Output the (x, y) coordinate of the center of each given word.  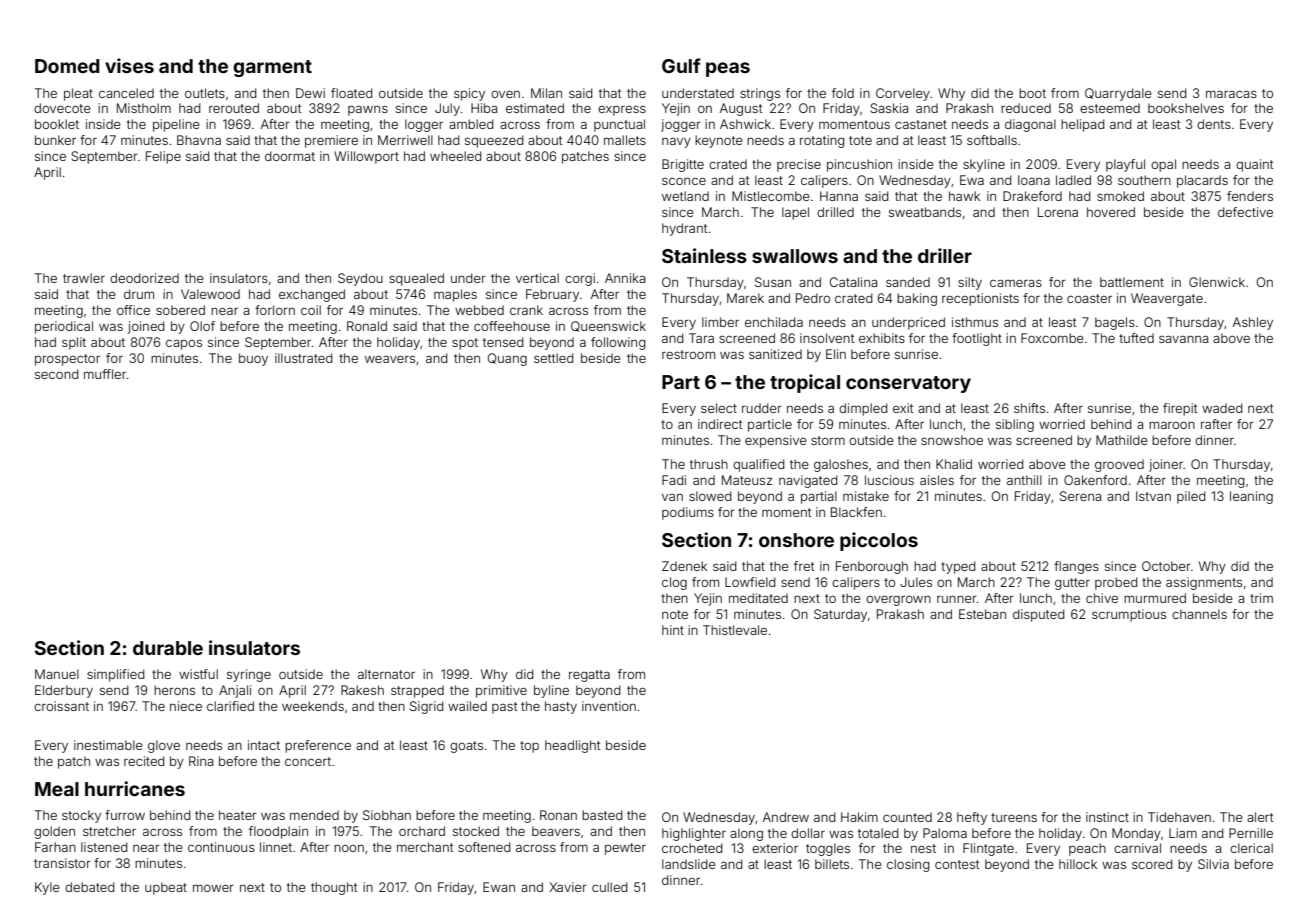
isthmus (975, 322)
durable (168, 648)
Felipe (163, 157)
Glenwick (1217, 282)
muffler (105, 374)
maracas (1231, 94)
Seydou (360, 279)
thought (334, 888)
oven (505, 94)
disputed (1039, 615)
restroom (688, 354)
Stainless (704, 255)
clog (674, 583)
